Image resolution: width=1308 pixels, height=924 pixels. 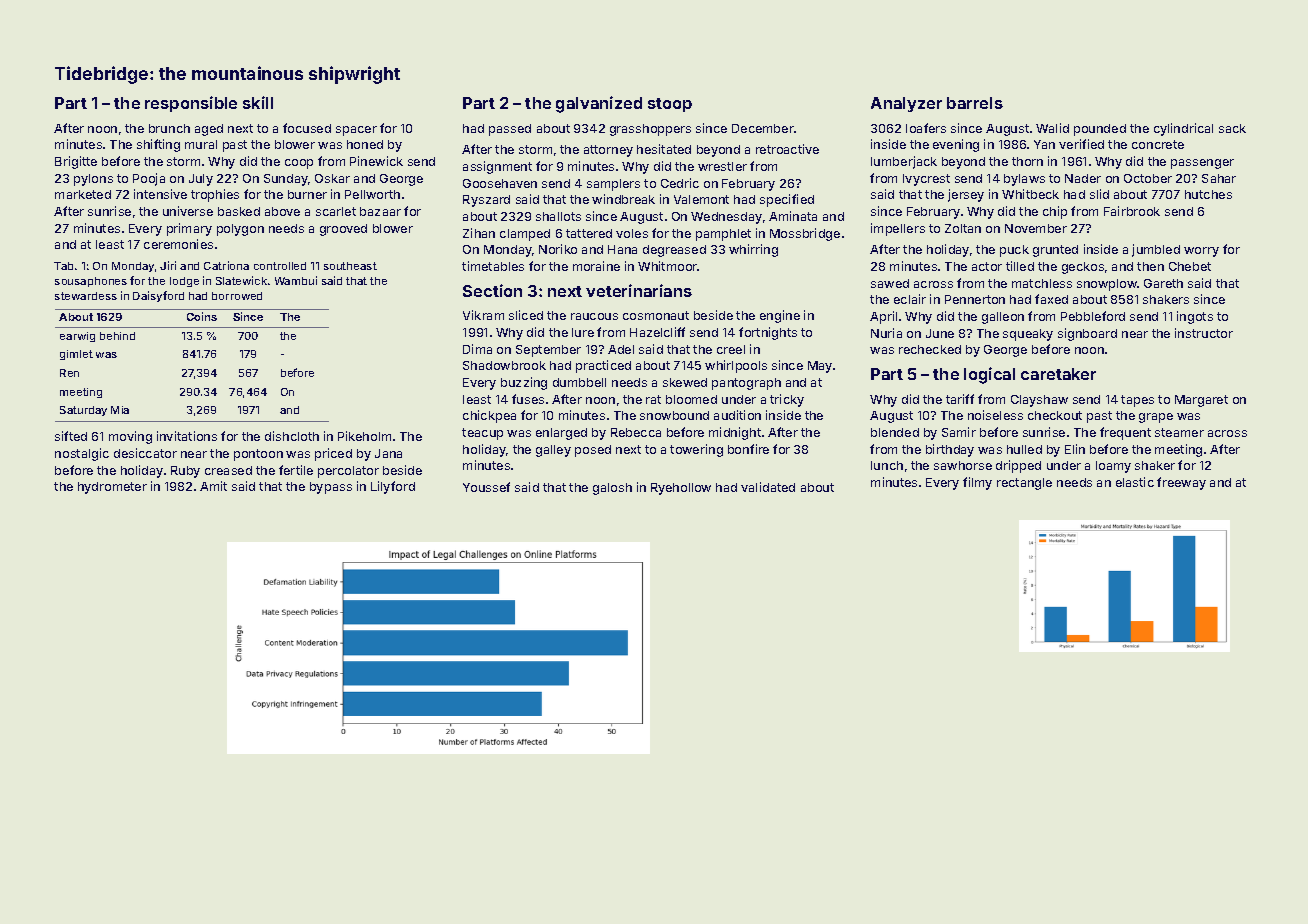 I want to click on responsible, so click(x=191, y=104).
